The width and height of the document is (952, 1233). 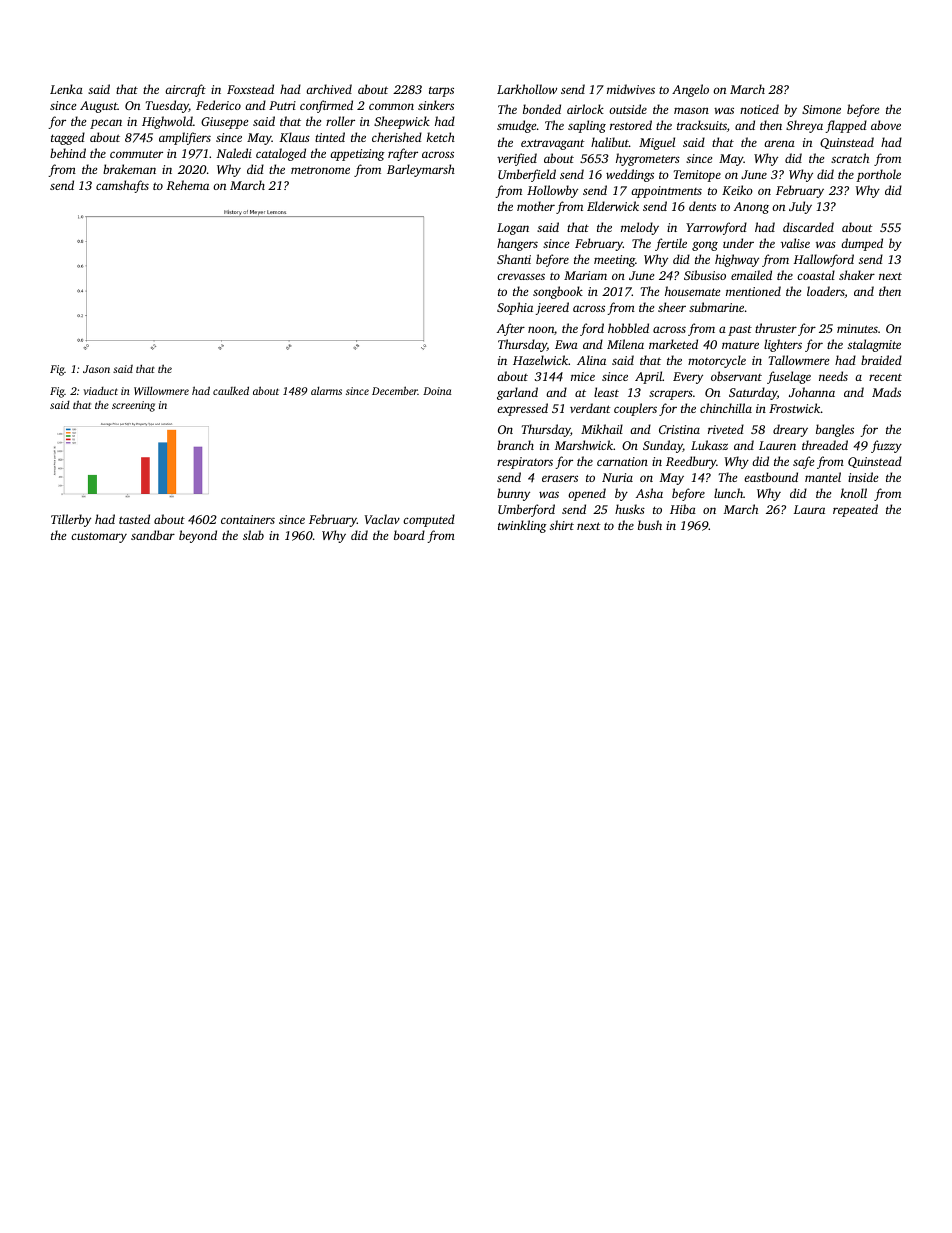 I want to click on mentioned, so click(x=753, y=291).
